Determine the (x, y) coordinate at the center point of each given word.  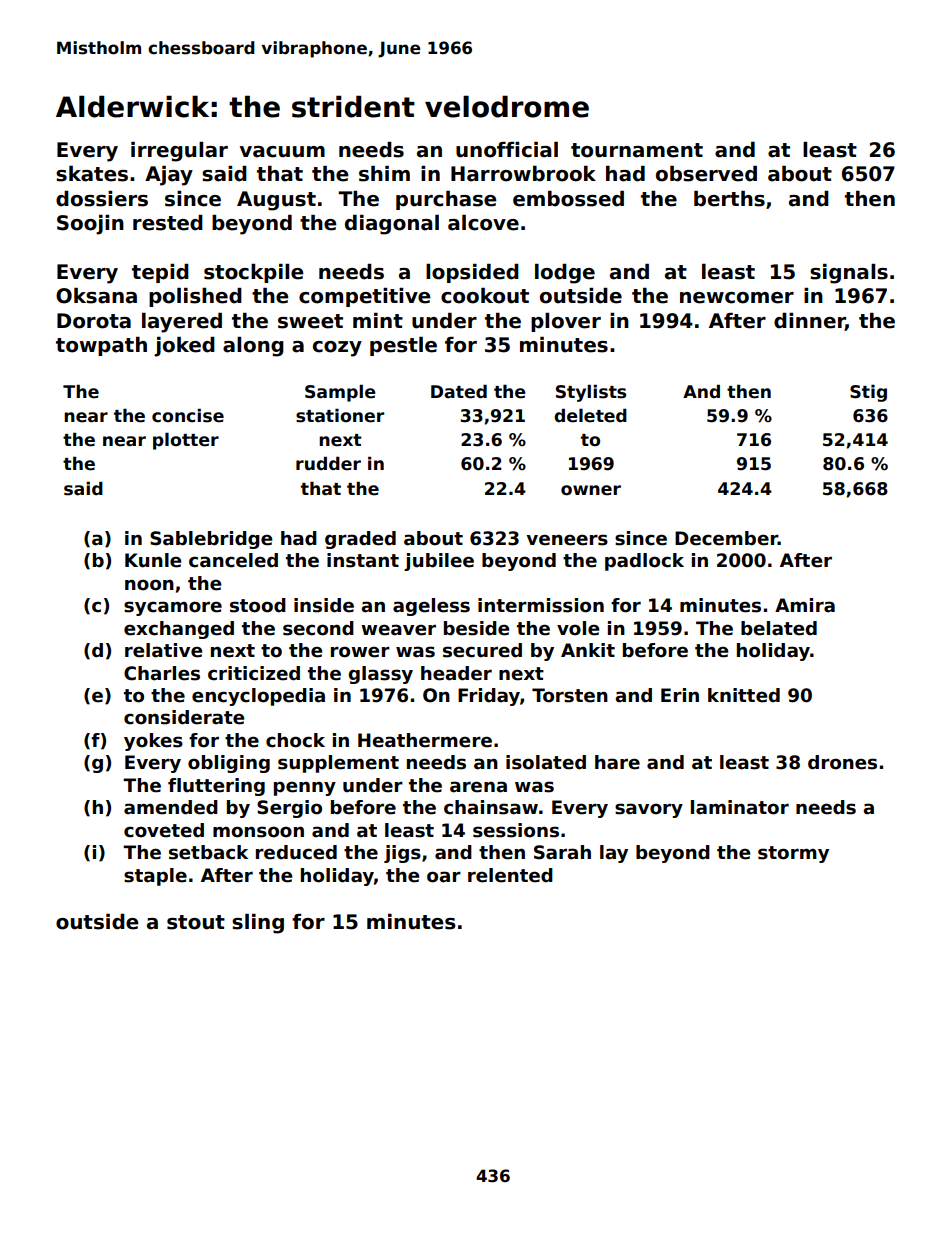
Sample (340, 393)
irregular (179, 152)
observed (706, 174)
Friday (489, 697)
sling (258, 924)
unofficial (507, 150)
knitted (744, 695)
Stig (868, 393)
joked (184, 347)
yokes (153, 742)
